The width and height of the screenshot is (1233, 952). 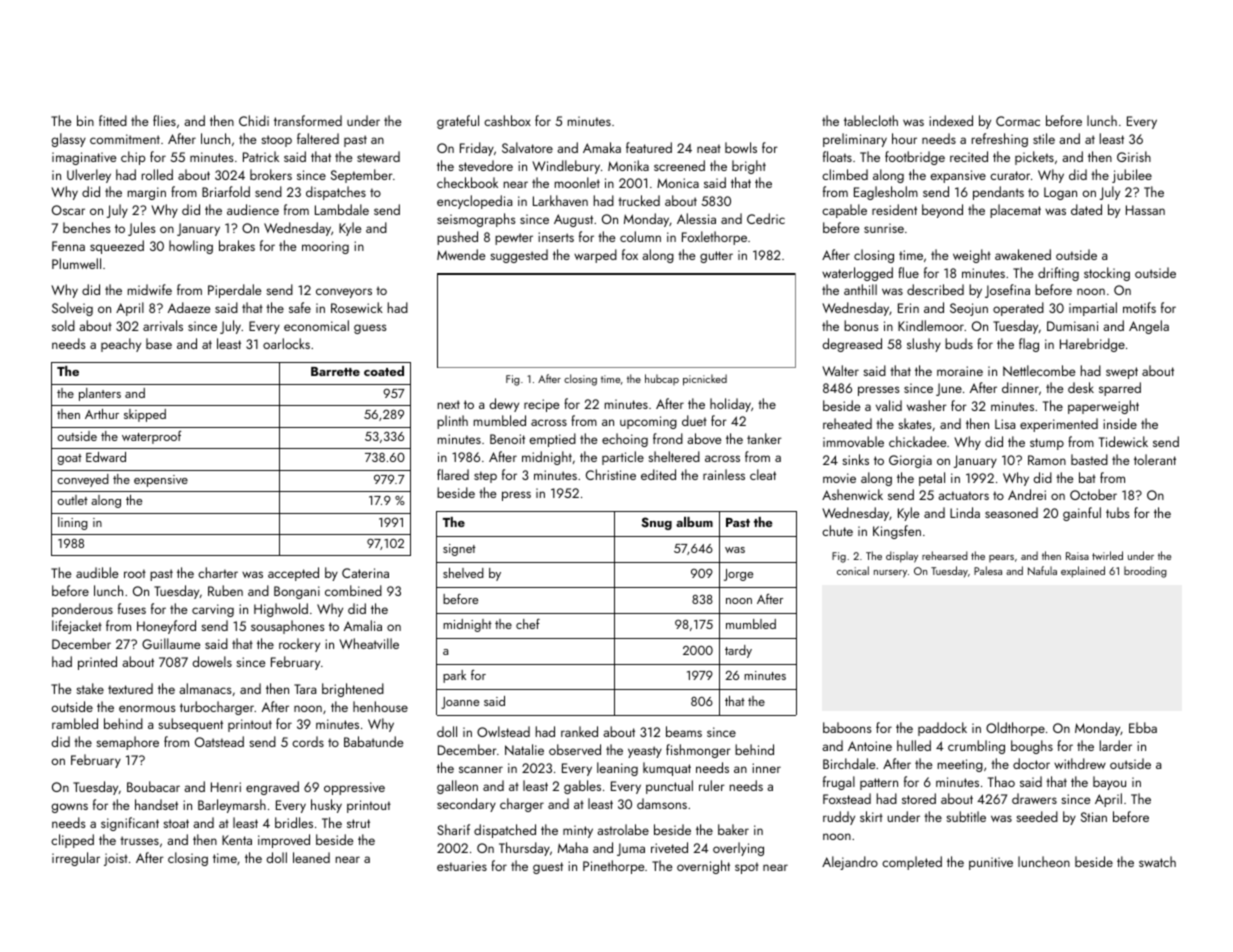 I want to click on Palesa, so click(x=988, y=570).
